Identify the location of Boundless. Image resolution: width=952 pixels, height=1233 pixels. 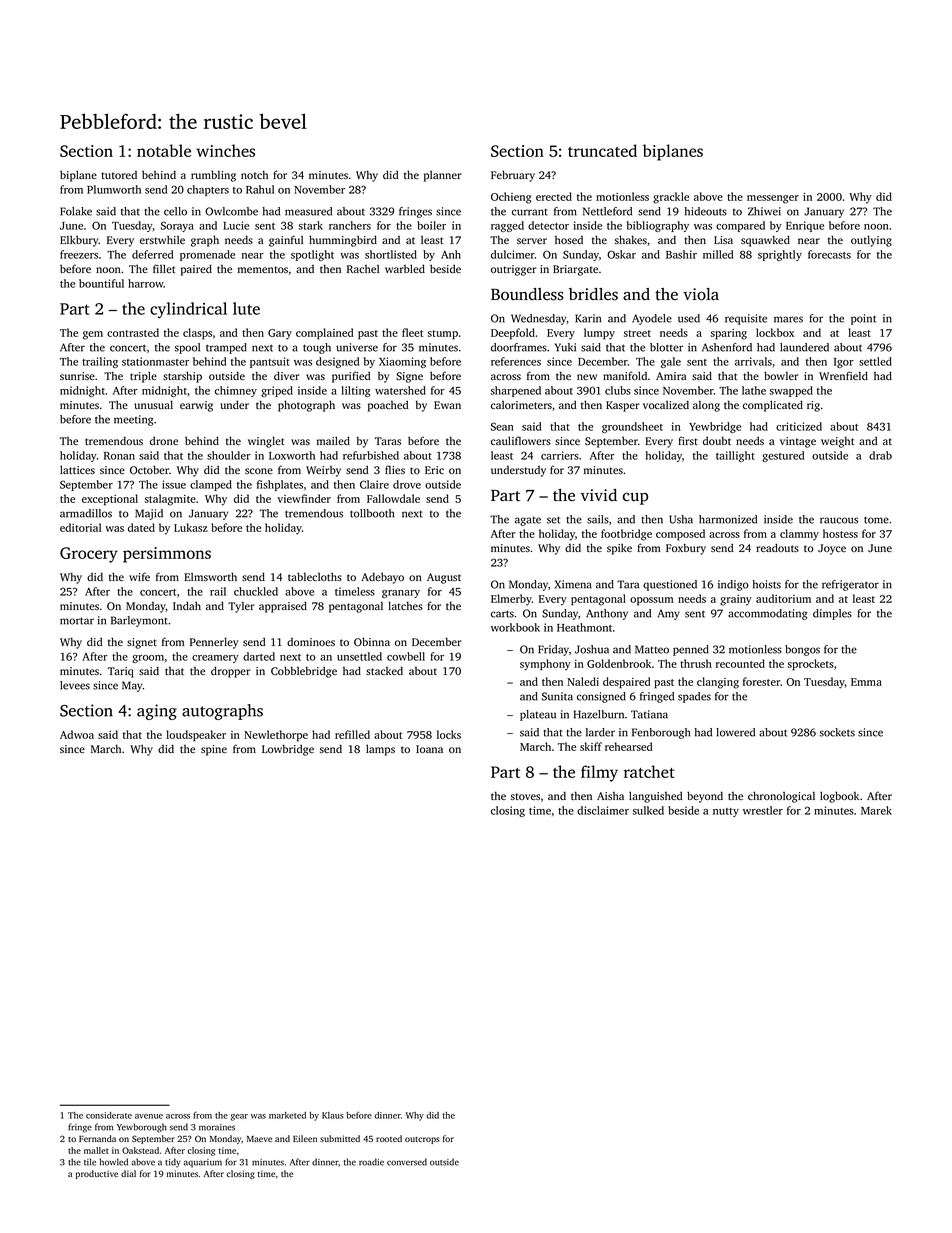
(527, 294).
